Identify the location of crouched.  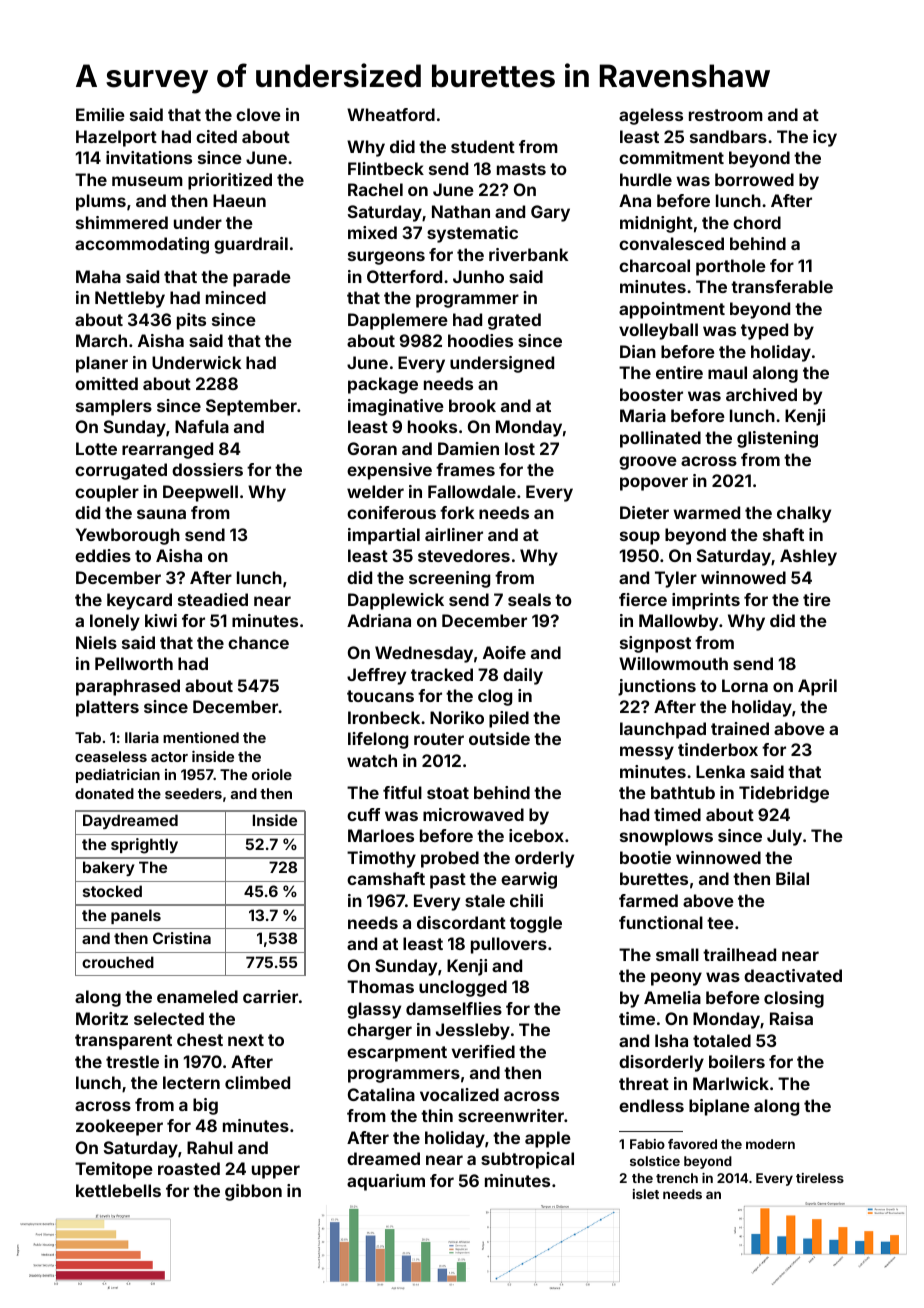
(118, 962).
